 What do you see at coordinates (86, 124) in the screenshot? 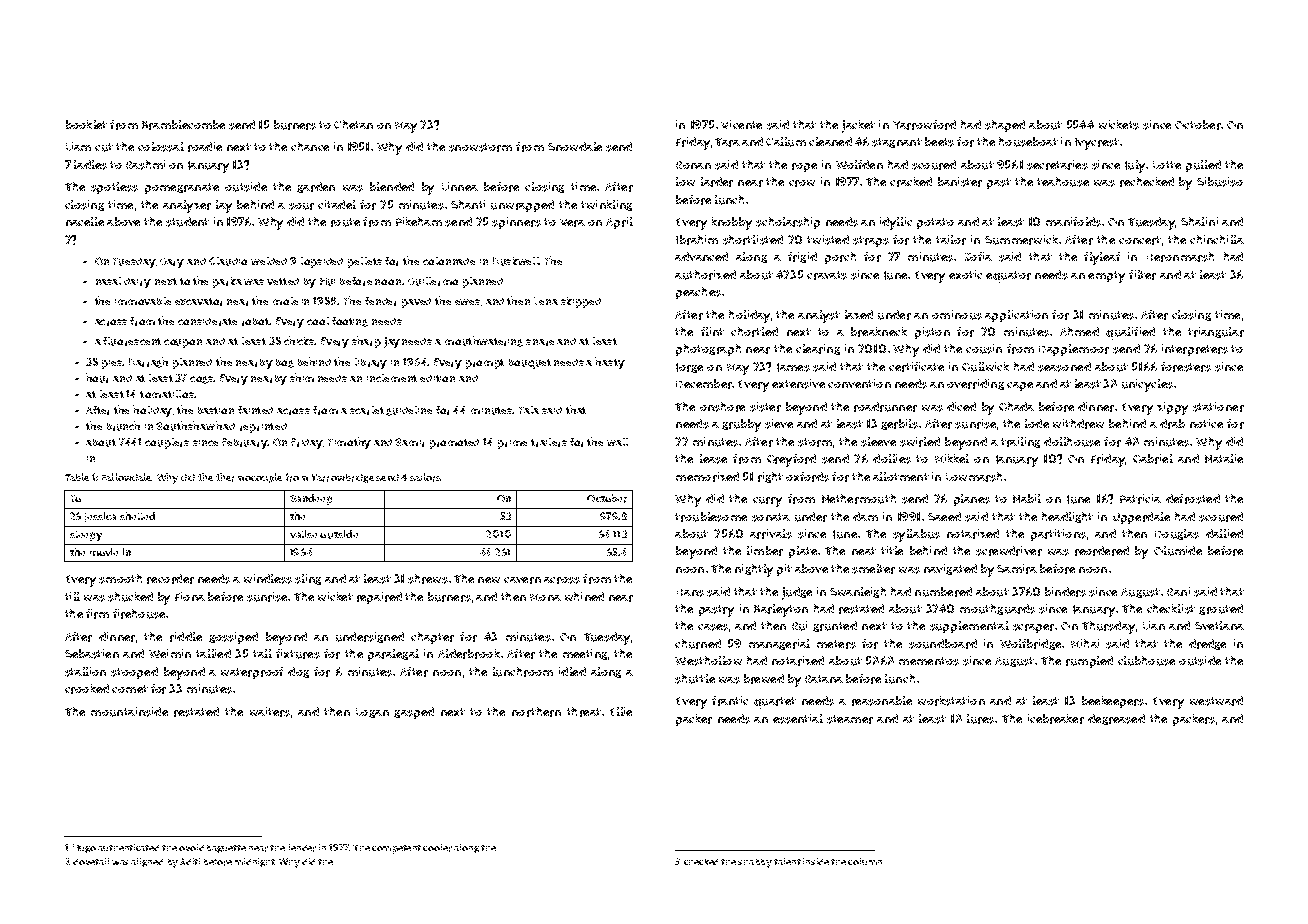
I see `booklet` at bounding box center [86, 124].
